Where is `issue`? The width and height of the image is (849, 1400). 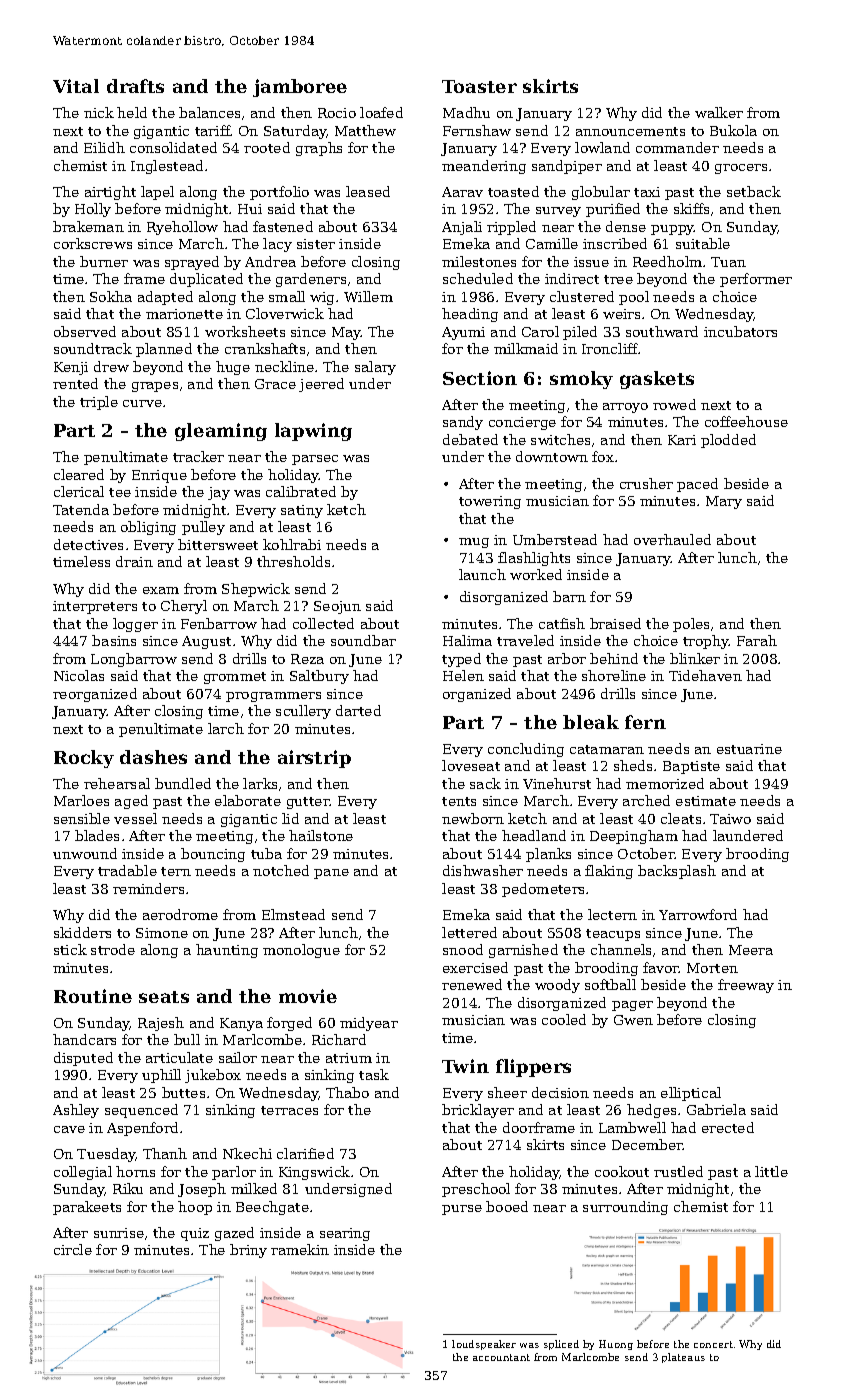 issue is located at coordinates (591, 262).
